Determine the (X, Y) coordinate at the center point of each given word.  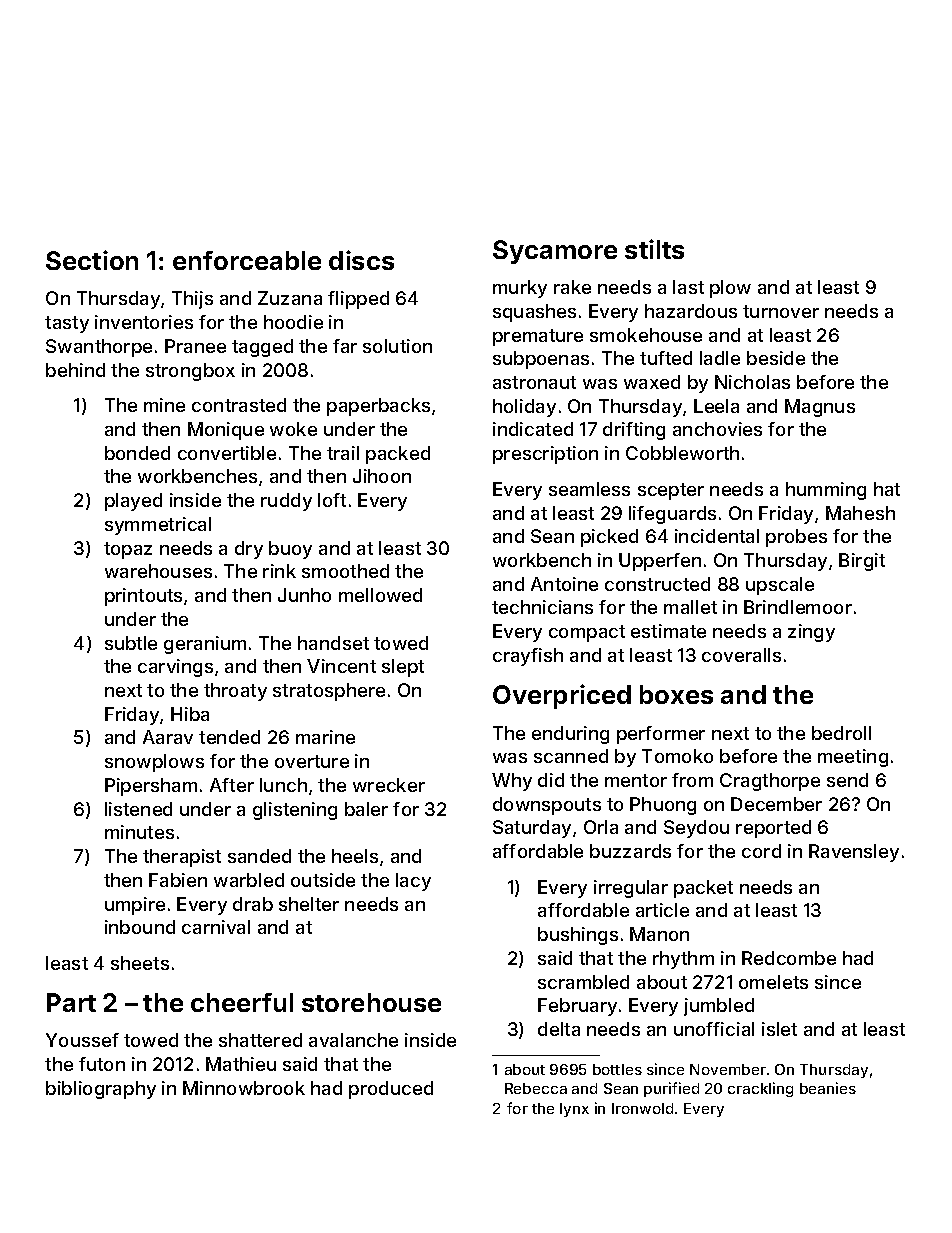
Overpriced (562, 696)
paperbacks (378, 407)
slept (403, 668)
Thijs (192, 300)
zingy (811, 633)
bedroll (841, 733)
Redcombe (789, 958)
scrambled (583, 982)
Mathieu (241, 1064)
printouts (143, 597)
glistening (295, 811)
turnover (781, 311)
